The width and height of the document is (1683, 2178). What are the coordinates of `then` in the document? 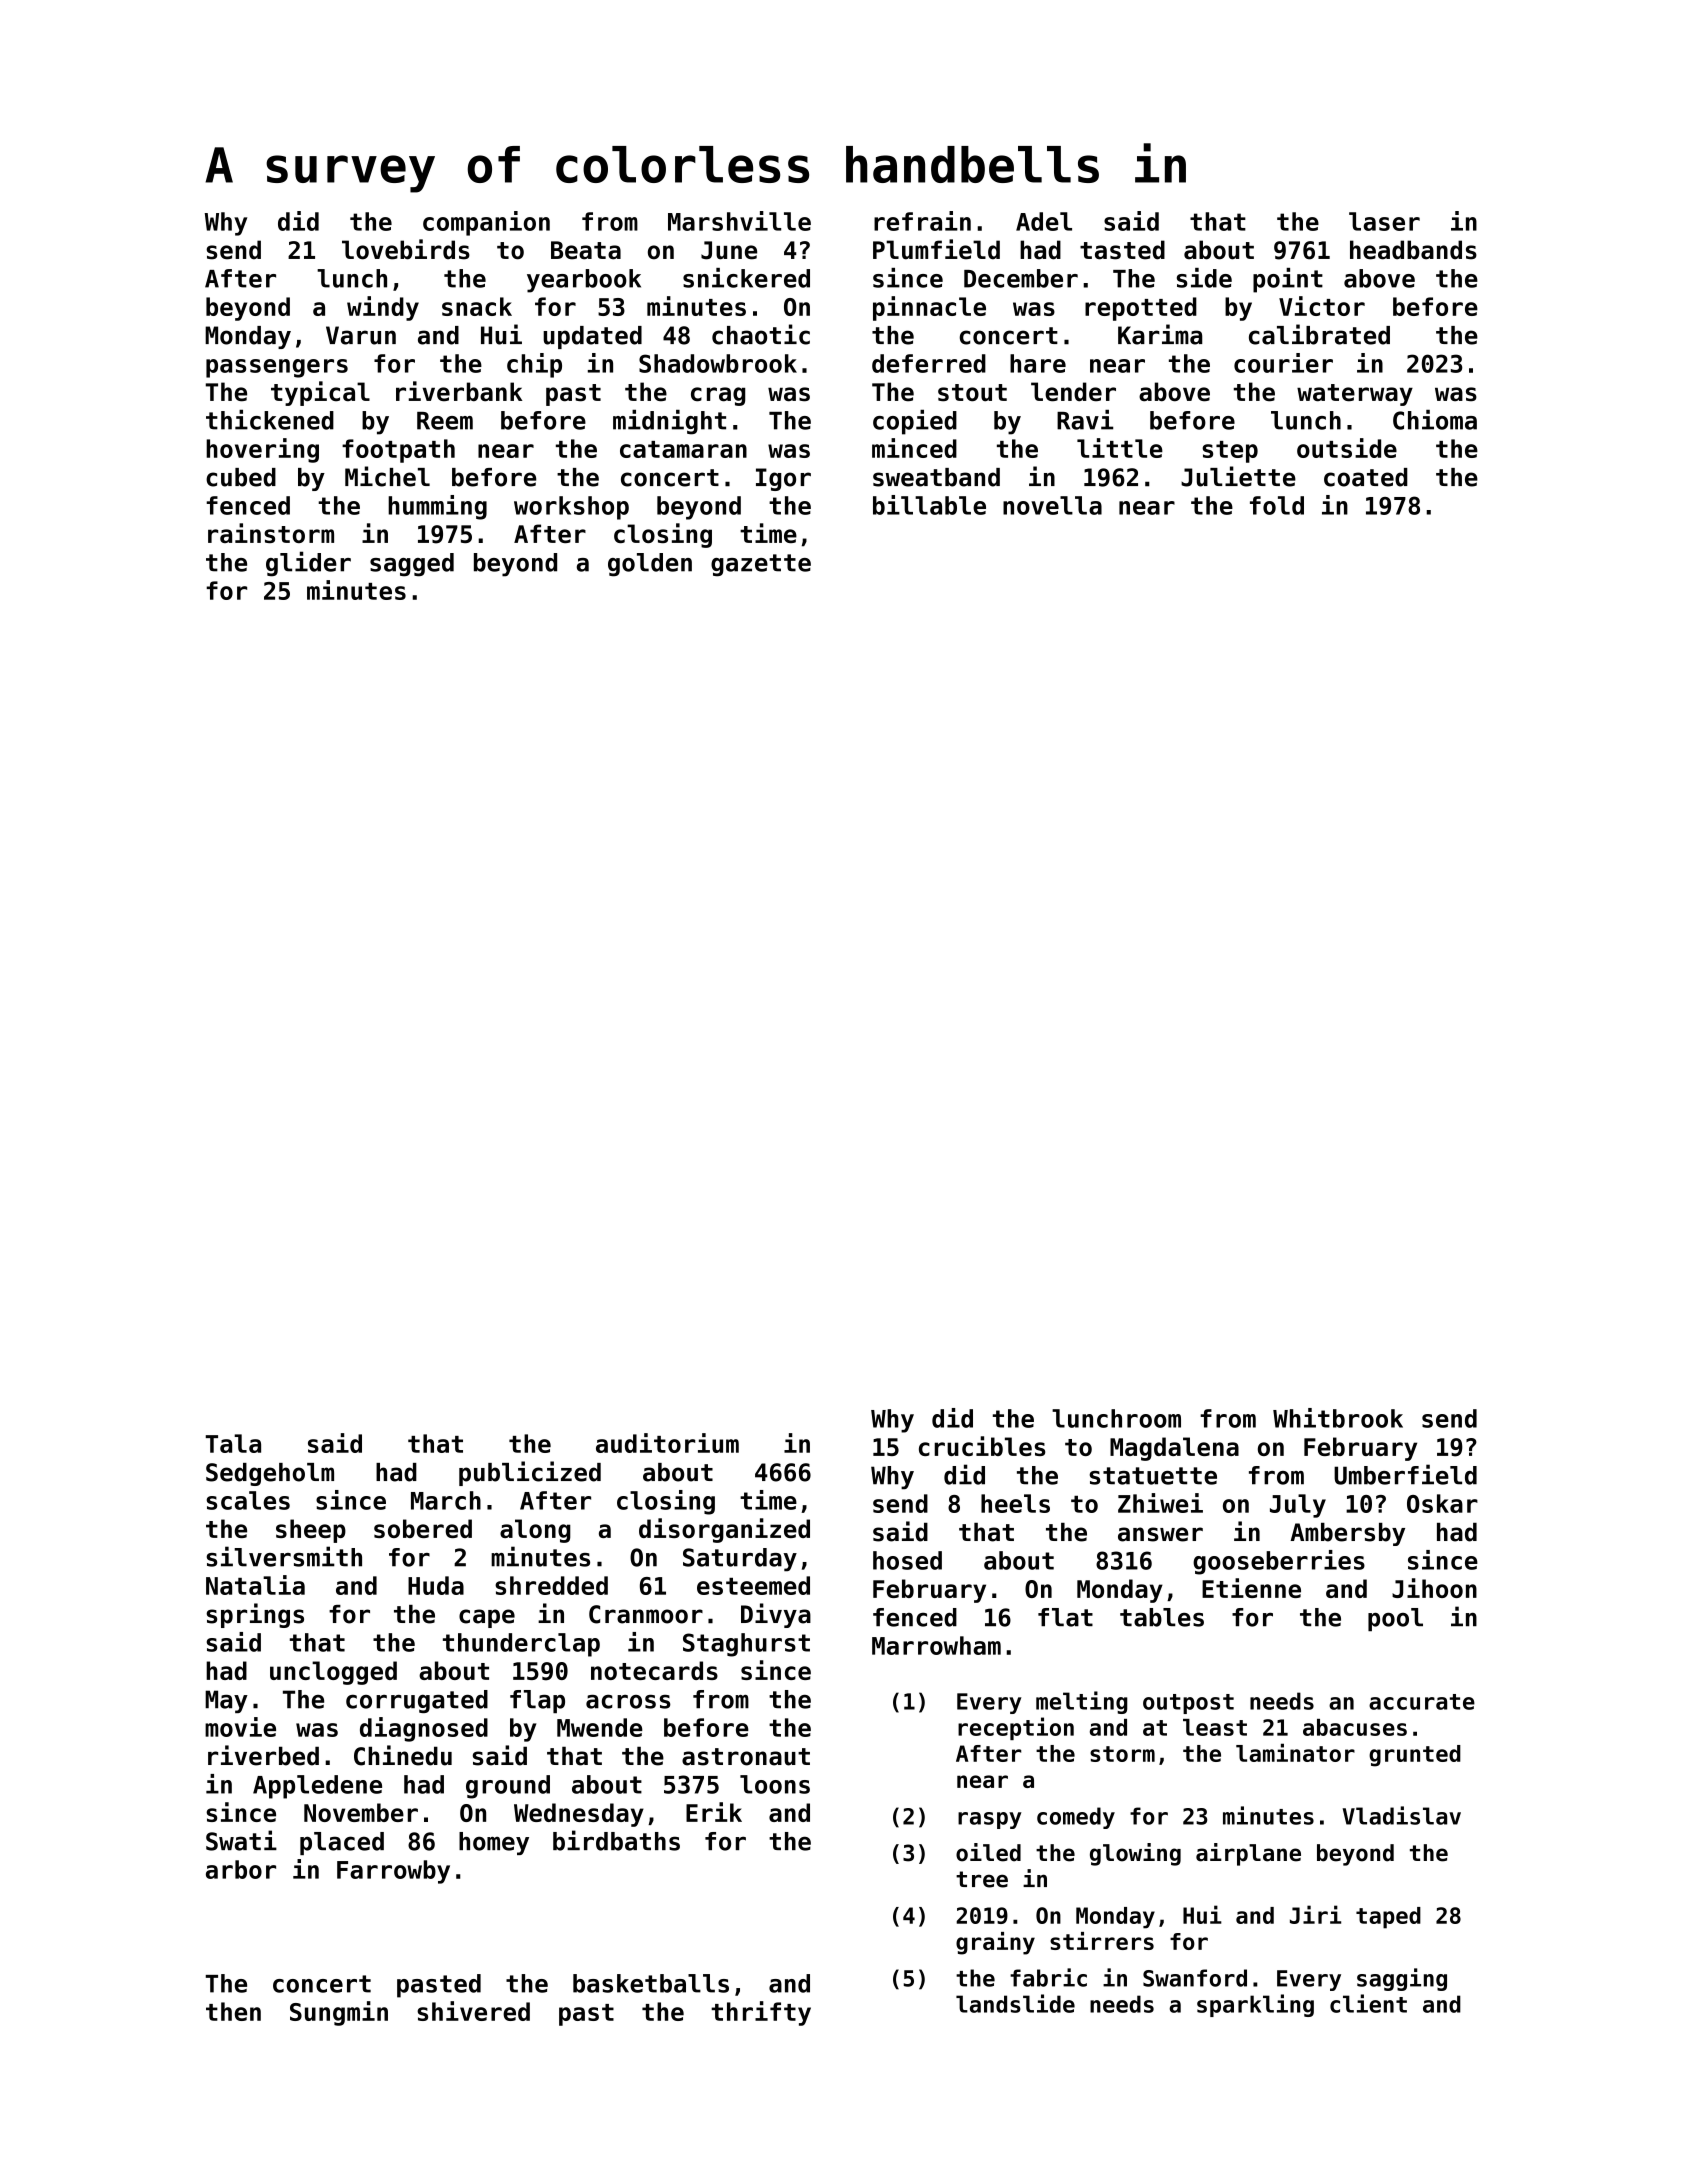 It's located at (233, 2011).
